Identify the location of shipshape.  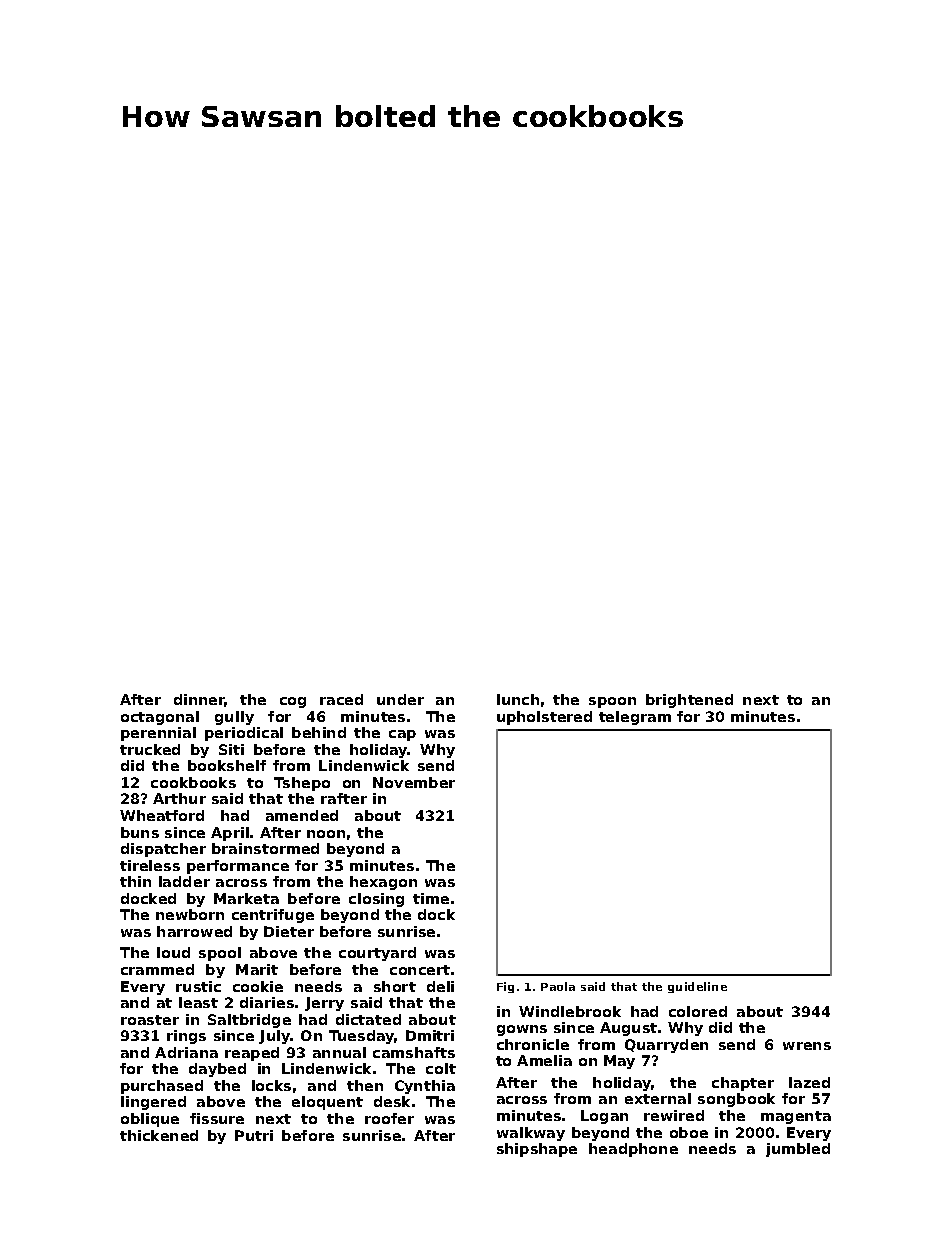
(537, 1150).
